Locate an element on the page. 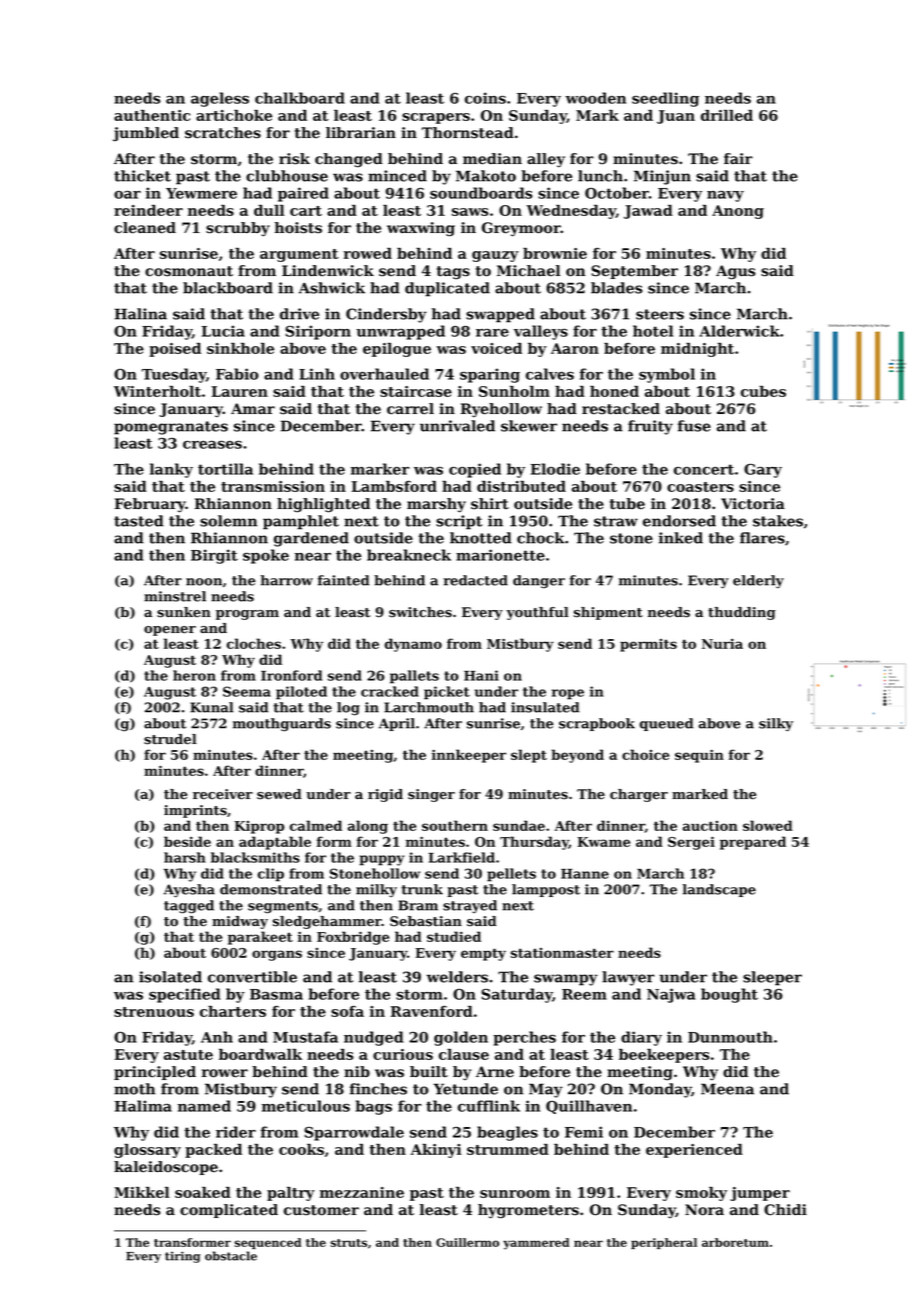 The height and width of the page is (1308, 924). pellets is located at coordinates (511, 875).
